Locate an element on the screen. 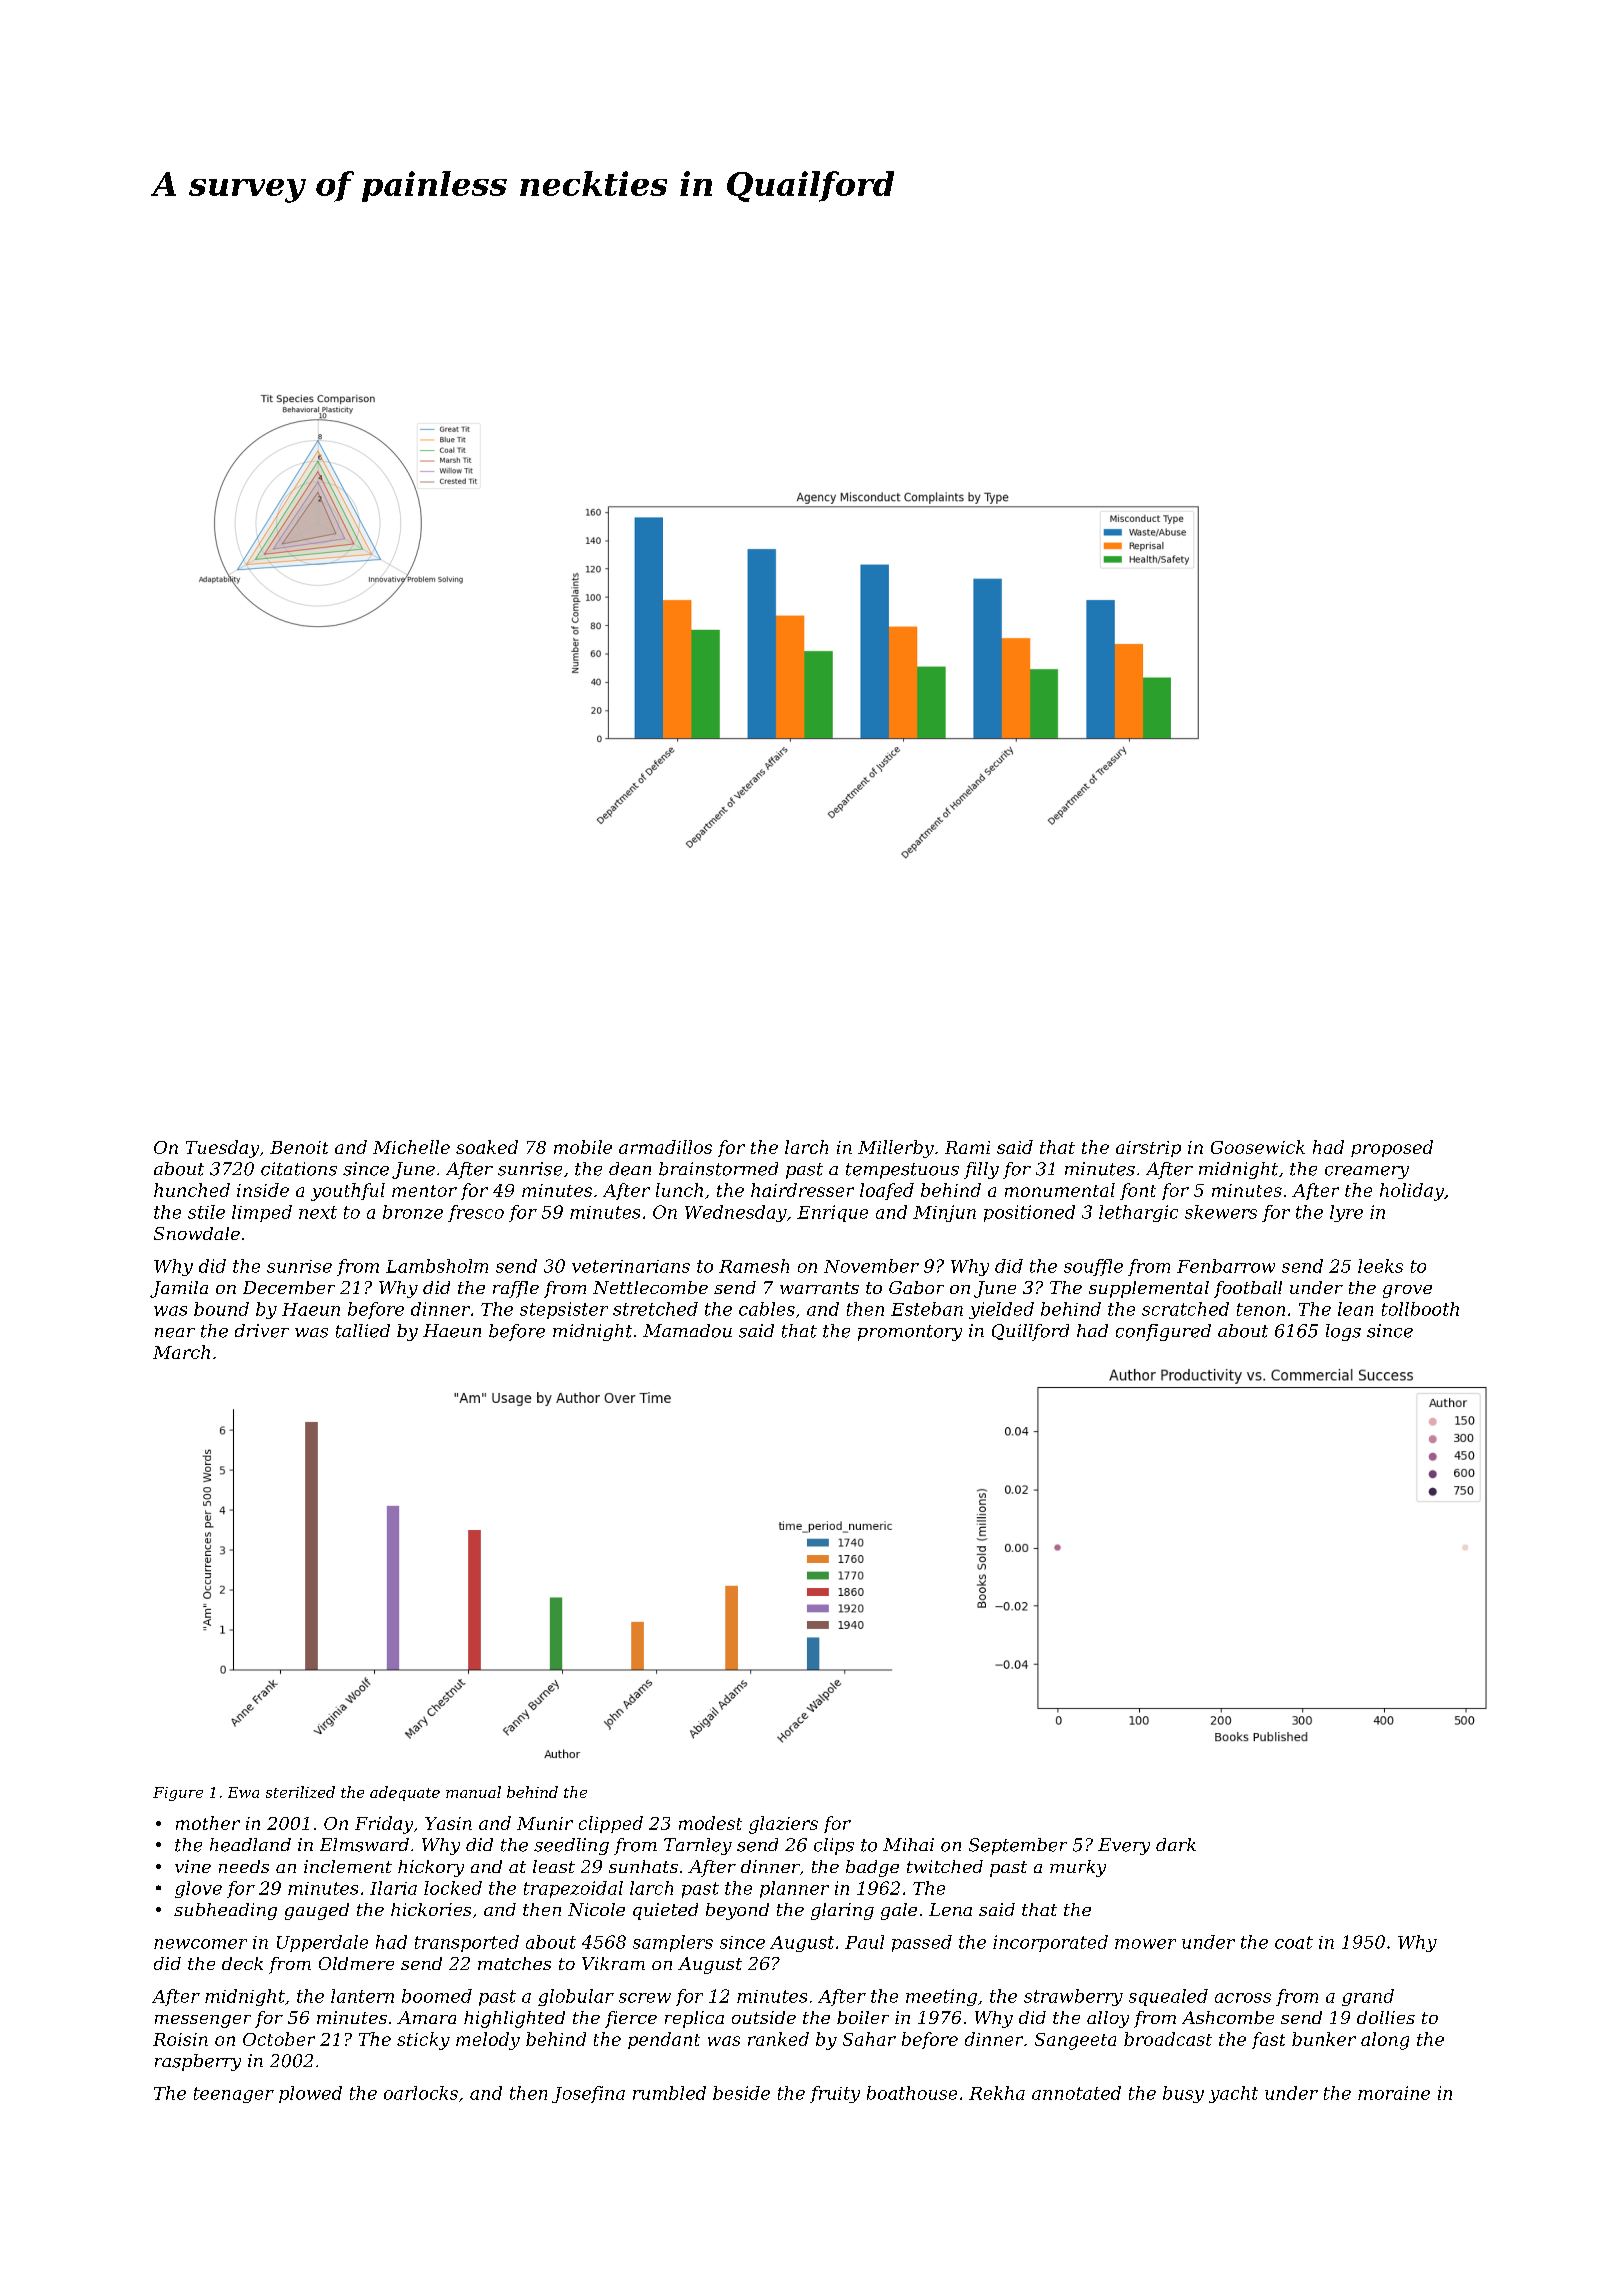 This screenshot has width=1620, height=2292. soaked is located at coordinates (487, 1147).
